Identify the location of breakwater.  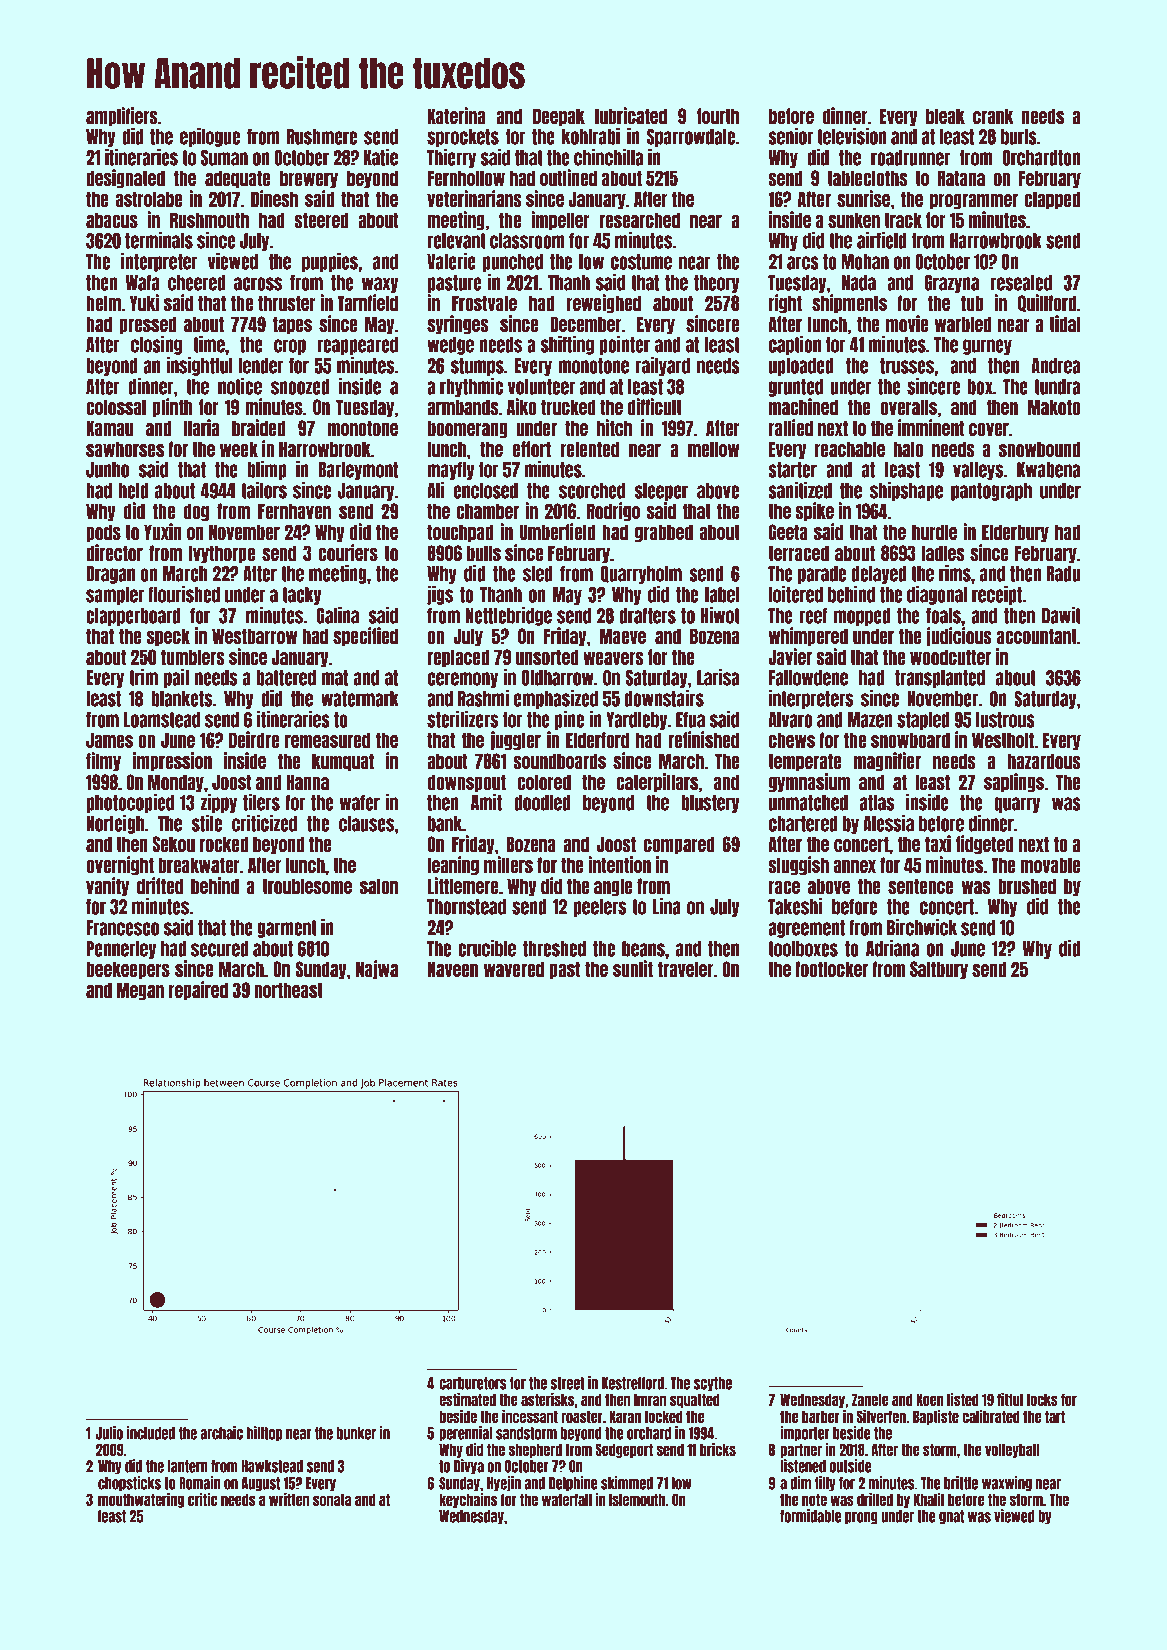
(199, 865).
